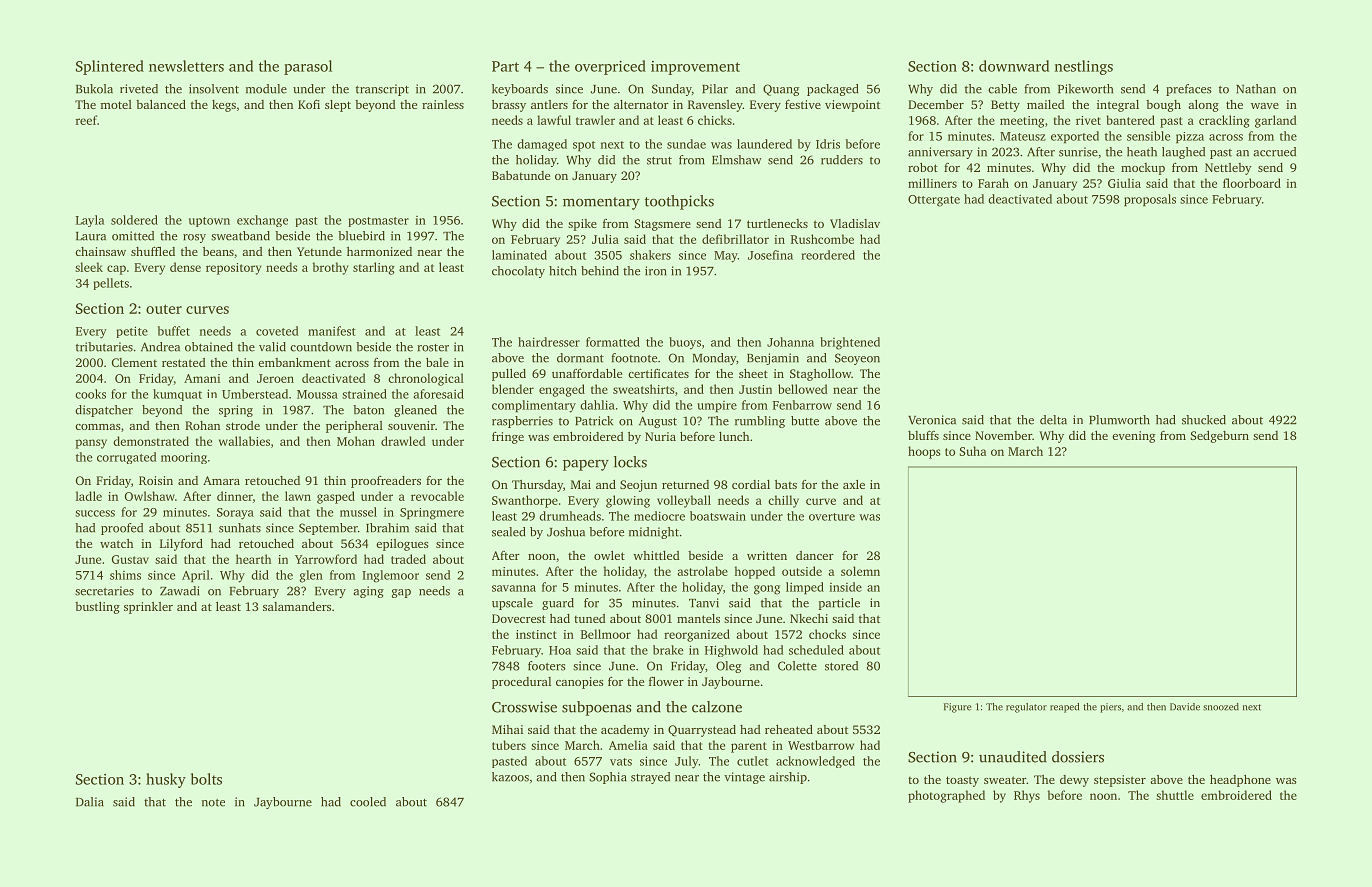  What do you see at coordinates (1219, 437) in the page?
I see `Sedgeburn` at bounding box center [1219, 437].
